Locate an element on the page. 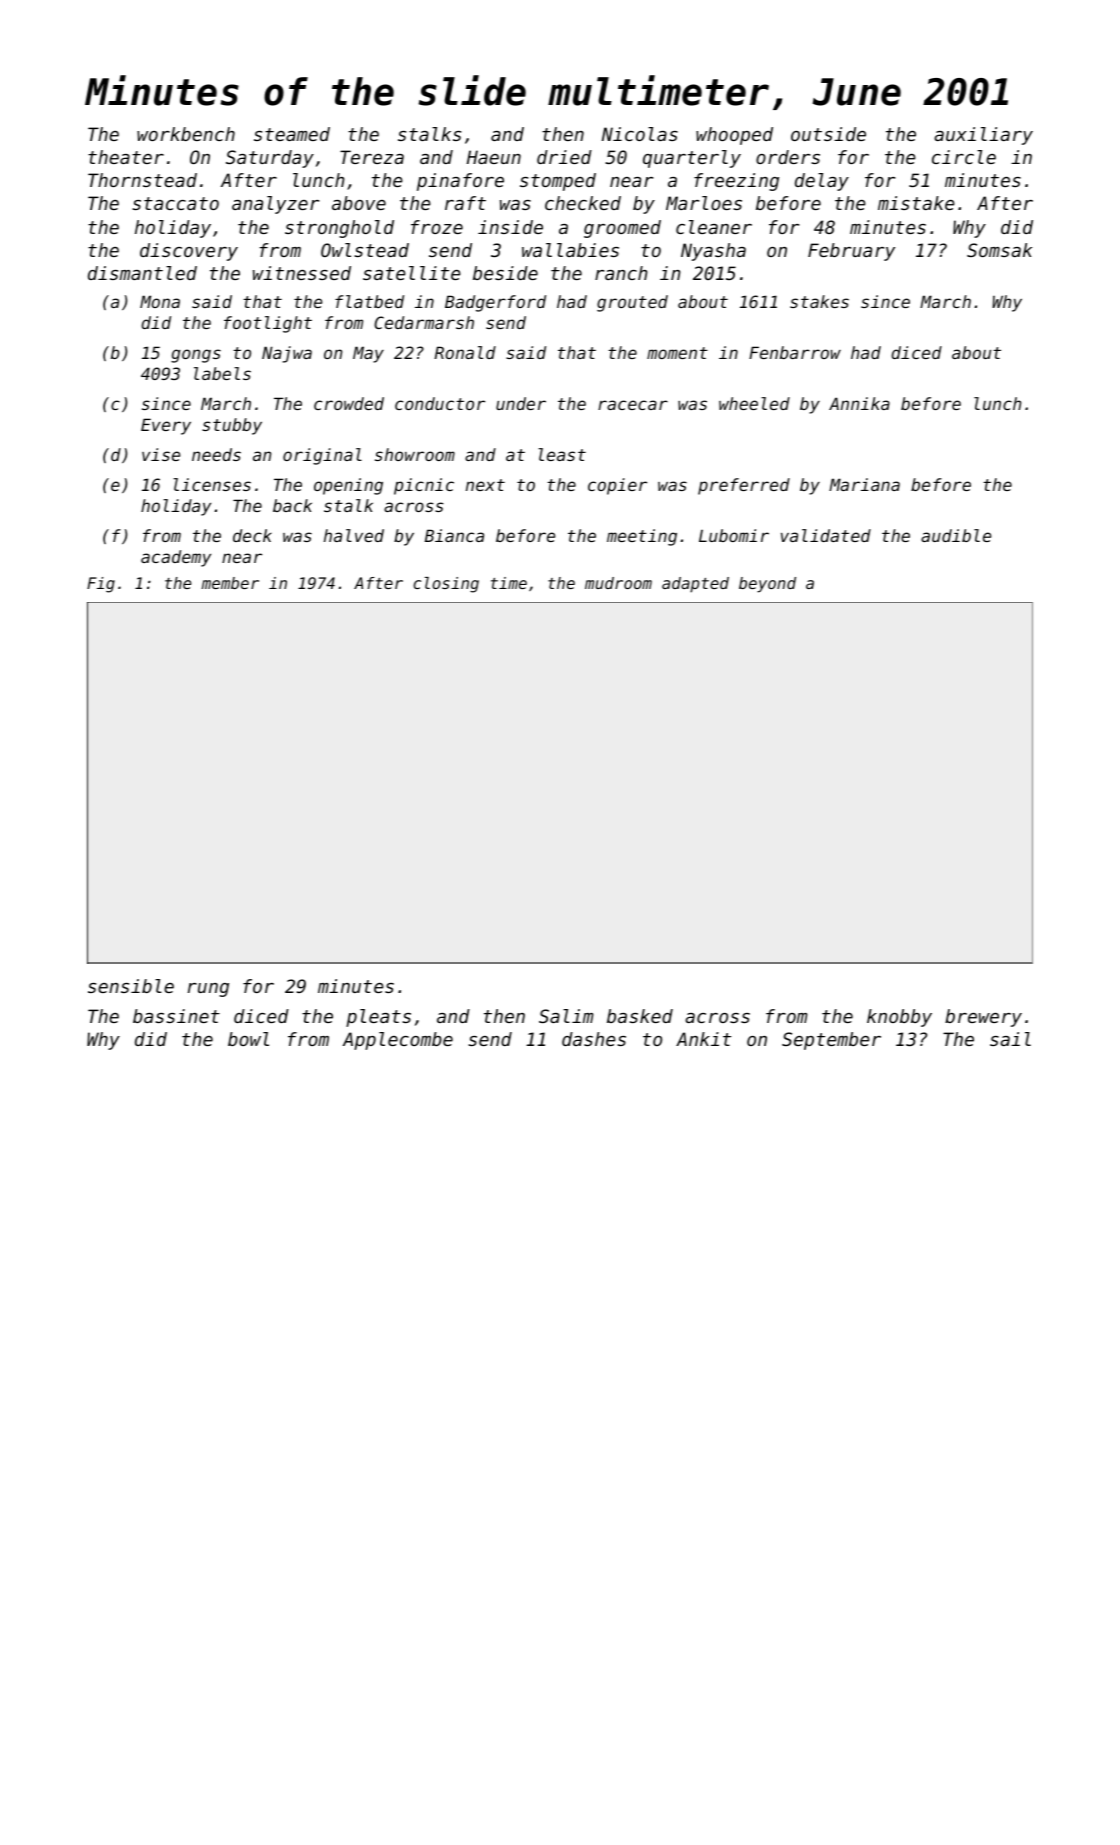 Image resolution: width=1120 pixels, height=1845 pixels. mudroom is located at coordinates (618, 583).
